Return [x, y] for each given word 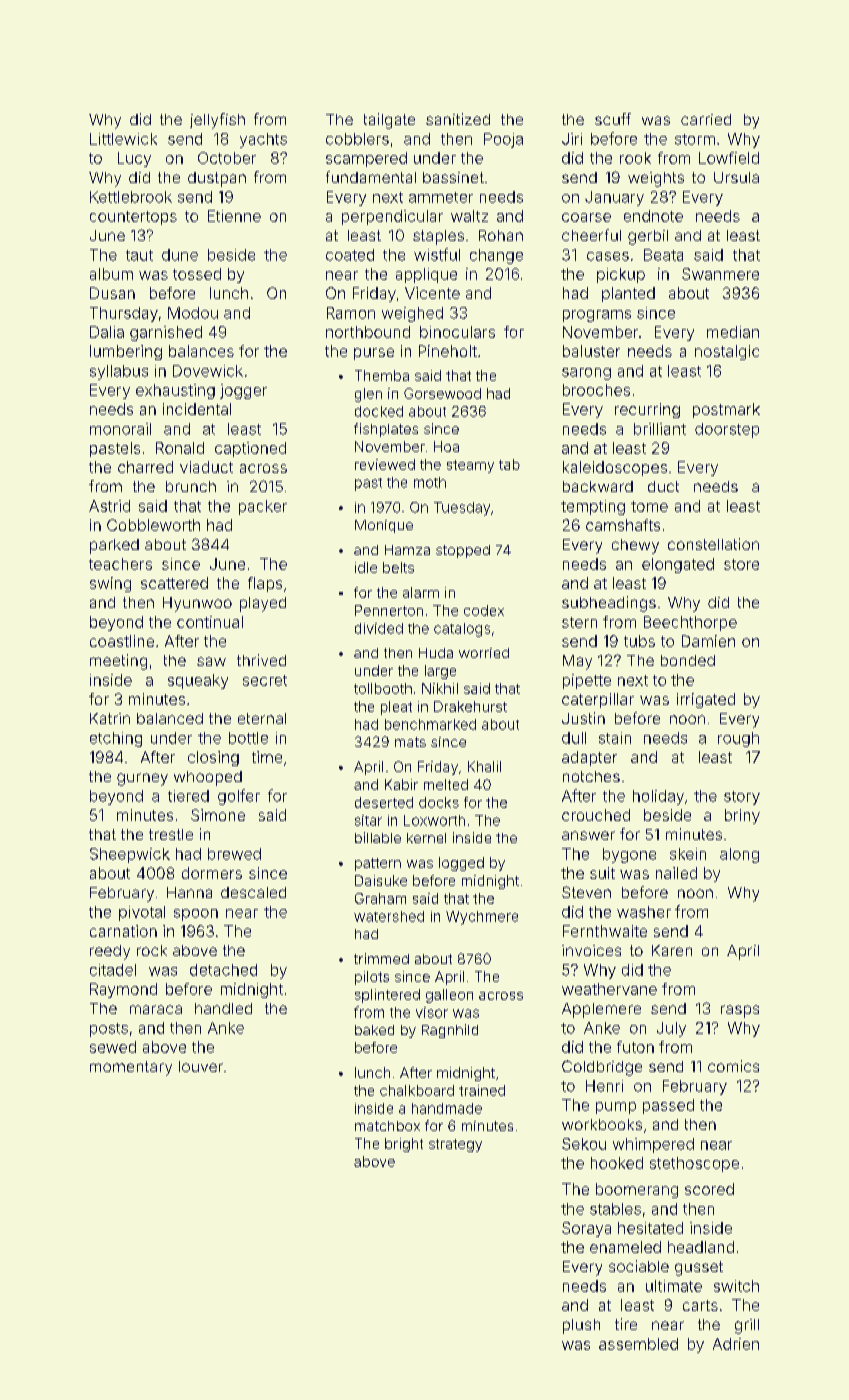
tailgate [389, 121]
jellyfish [217, 121]
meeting [118, 662]
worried [484, 653]
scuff [613, 119]
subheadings [609, 604]
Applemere [601, 1010]
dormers [212, 873]
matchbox [387, 1126]
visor [432, 1012]
